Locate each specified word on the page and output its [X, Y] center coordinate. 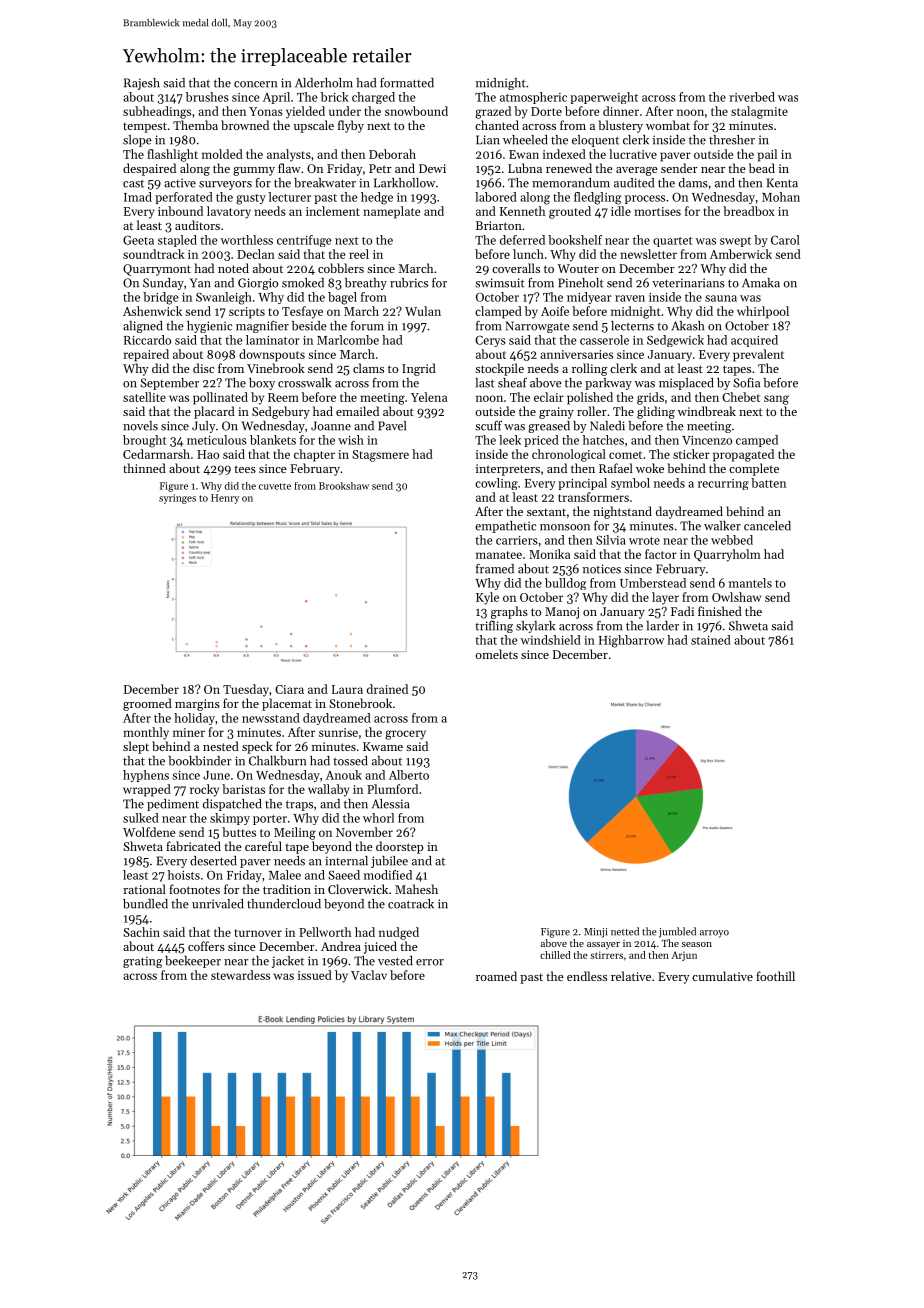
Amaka [761, 283]
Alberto [409, 775]
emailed [357, 411]
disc [203, 368]
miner [189, 732]
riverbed [752, 97]
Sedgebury [281, 412]
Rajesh [142, 84]
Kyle [487, 598]
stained [711, 640]
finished [720, 611]
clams [368, 368]
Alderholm [324, 83]
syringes [177, 499]
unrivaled [218, 904]
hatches [603, 440]
